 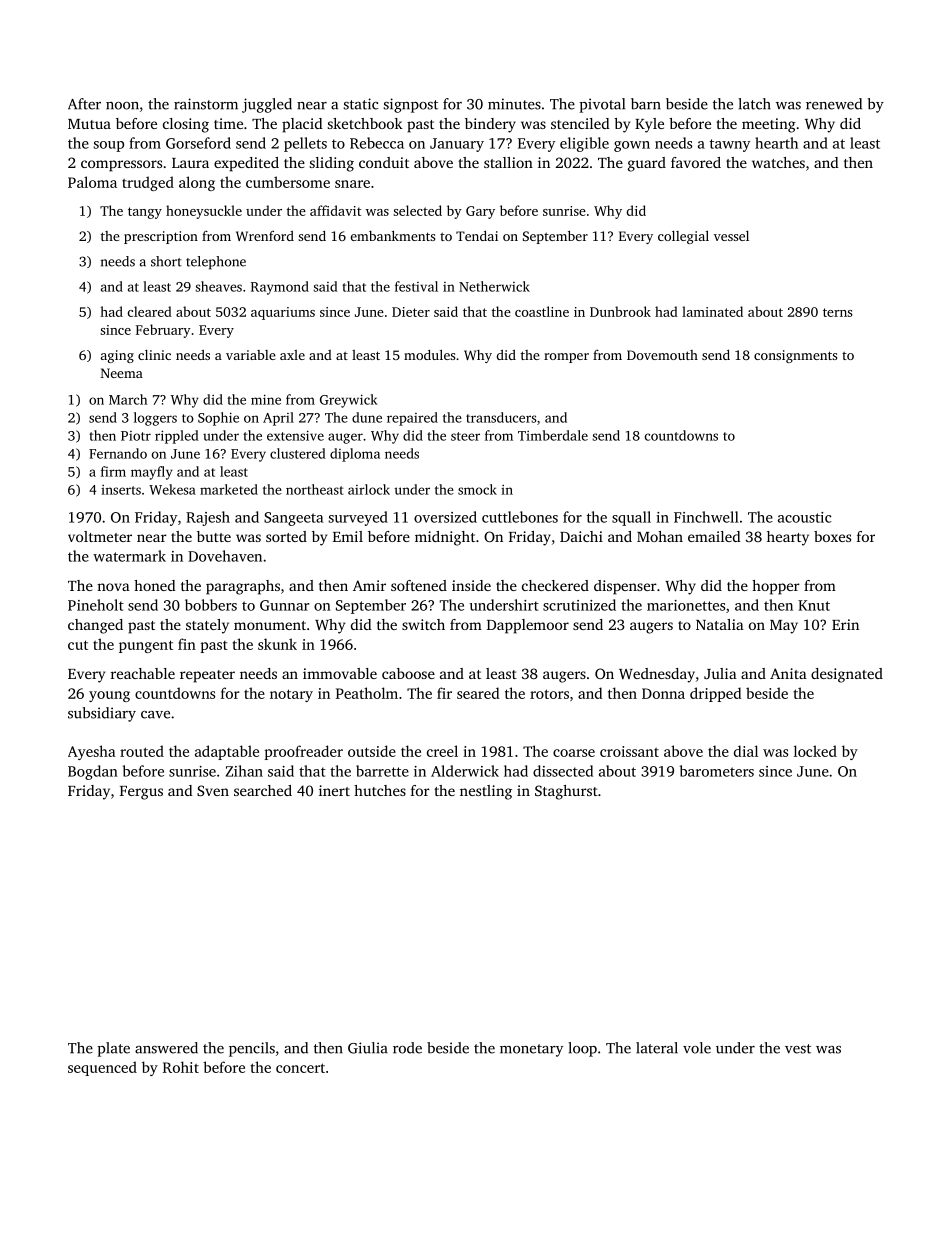 I want to click on pencils, so click(x=252, y=1049).
